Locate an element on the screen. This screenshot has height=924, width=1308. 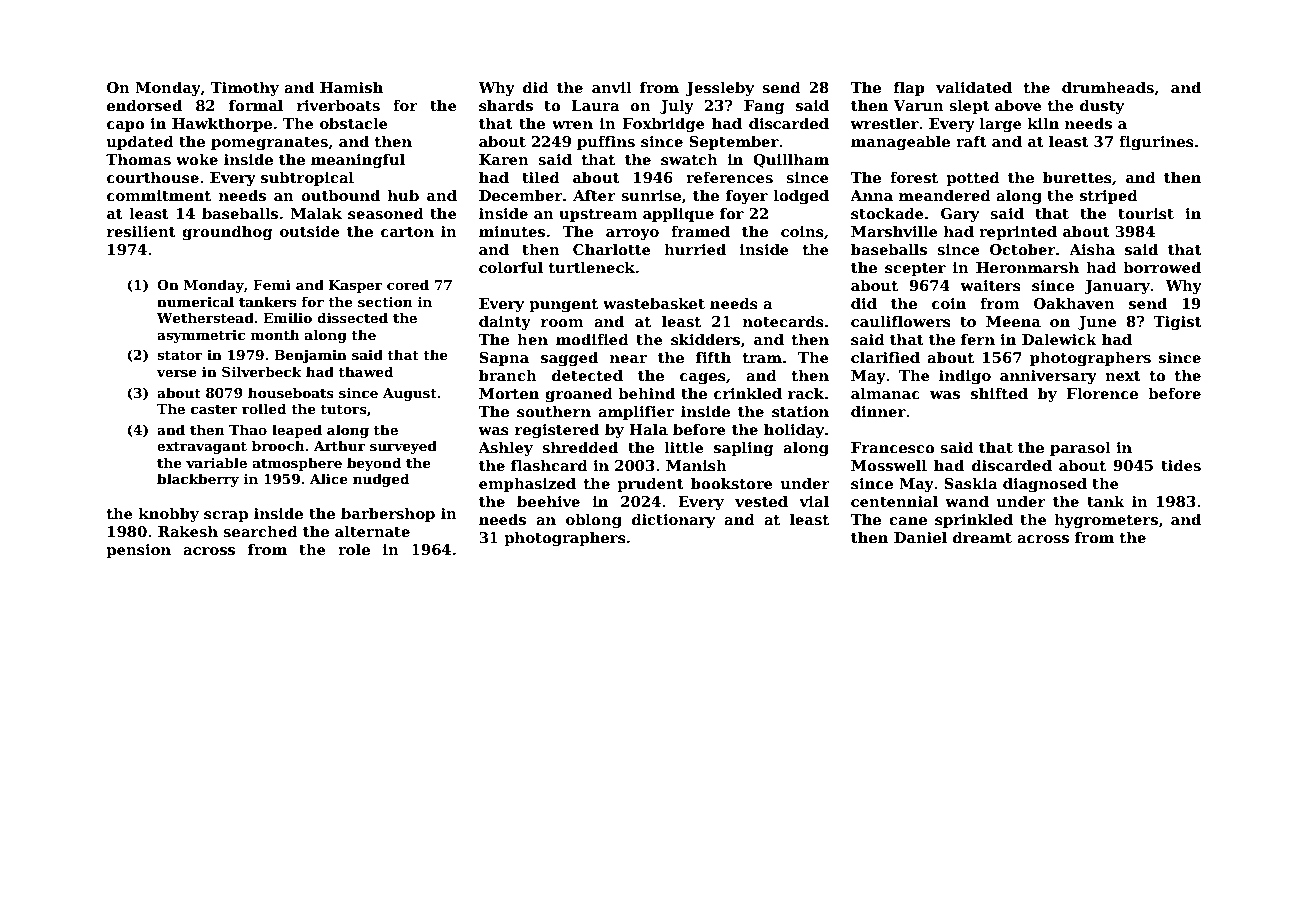
commitment is located at coordinates (159, 195).
